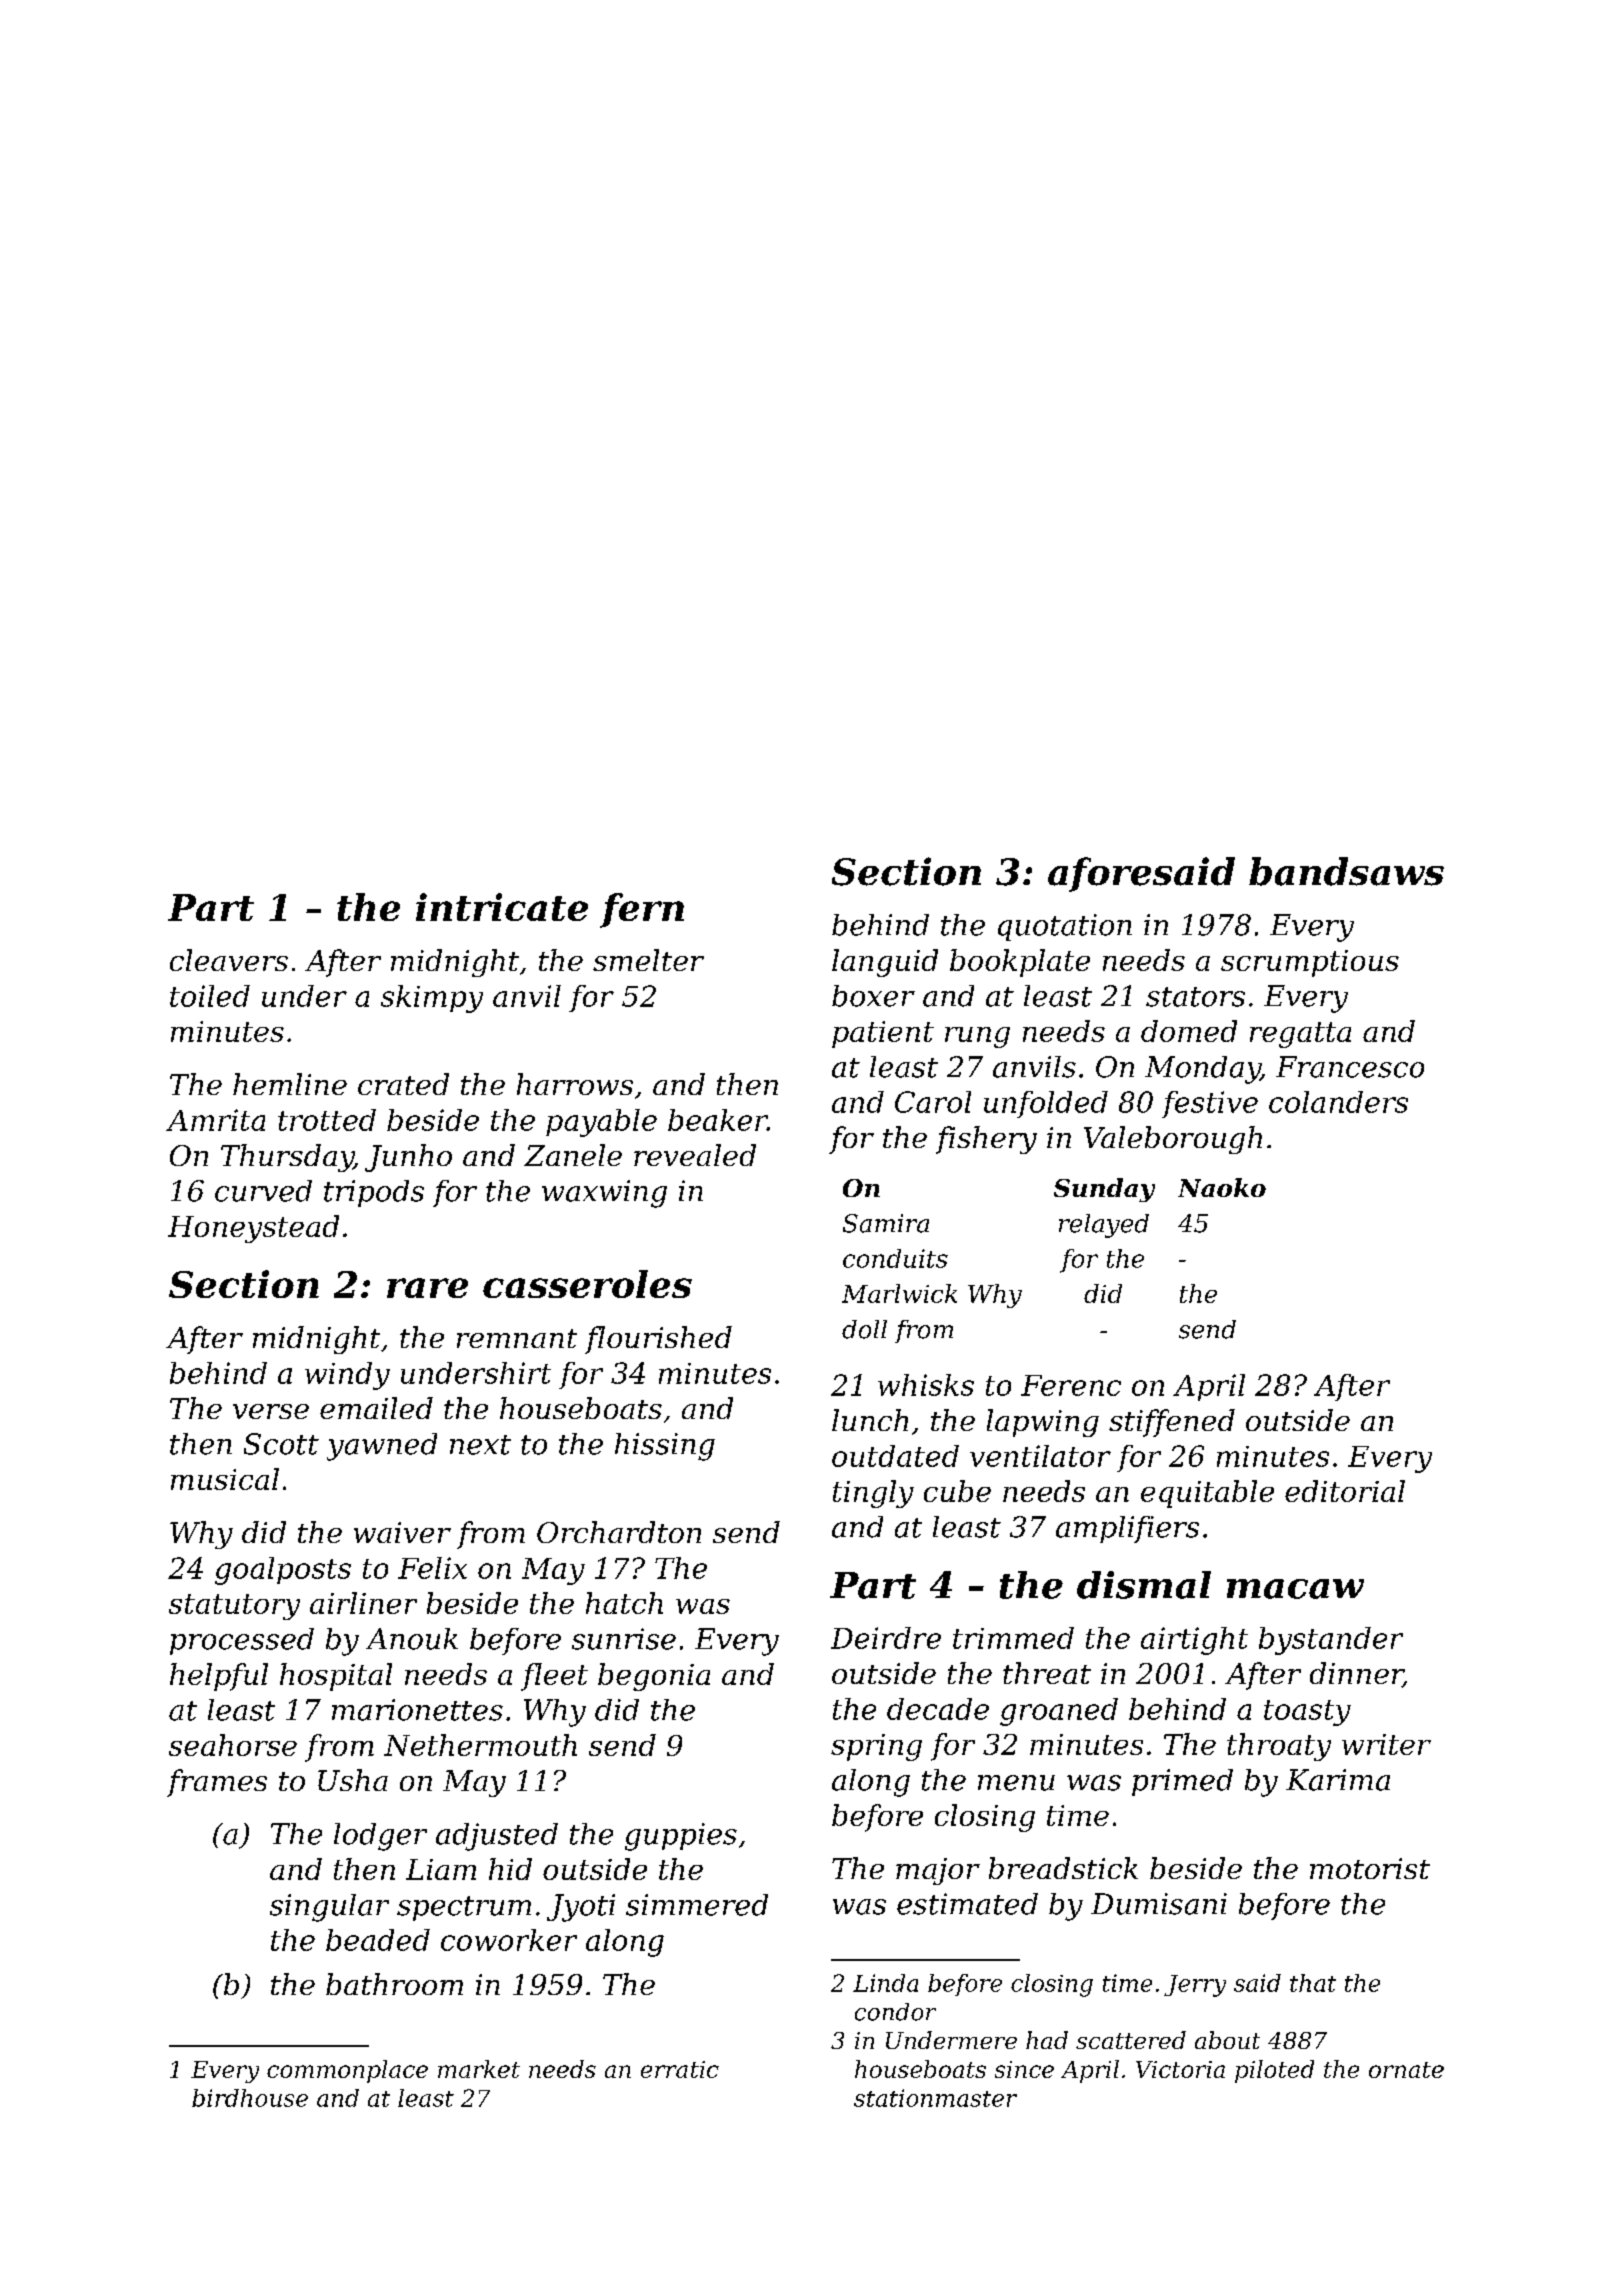  What do you see at coordinates (717, 1120) in the image?
I see `beaker` at bounding box center [717, 1120].
